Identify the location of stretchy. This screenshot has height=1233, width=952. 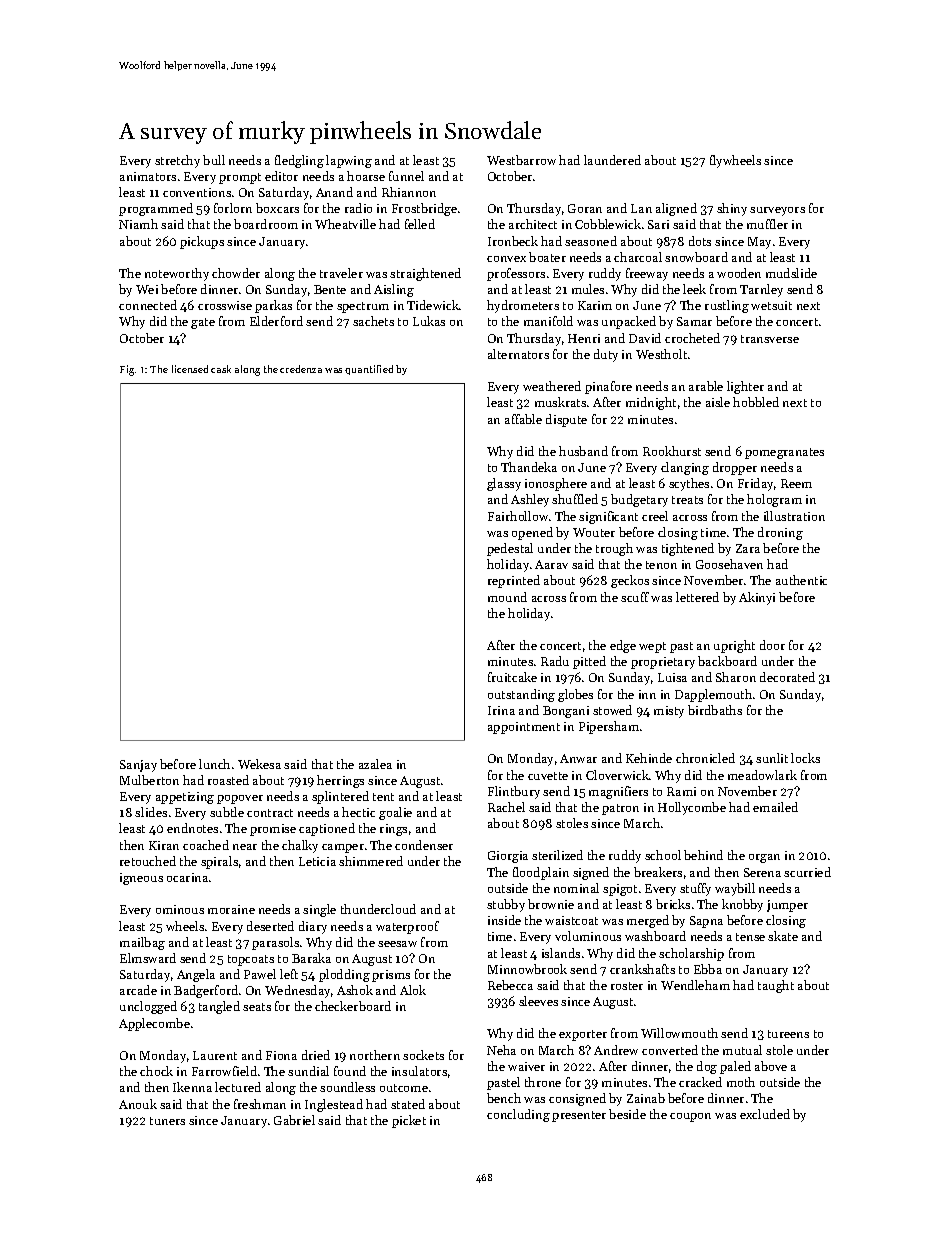
(177, 161).
